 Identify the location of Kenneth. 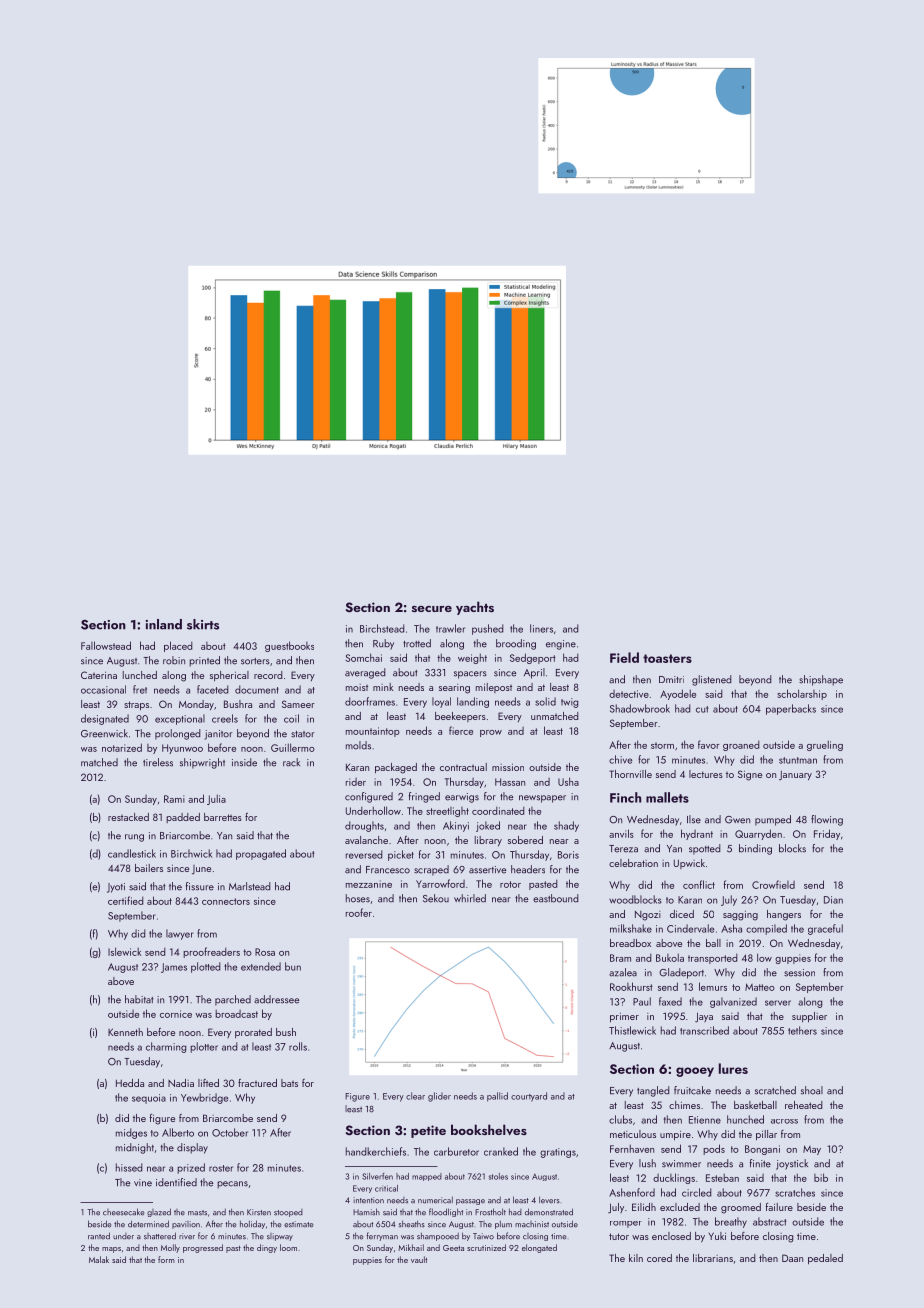
(125, 1032).
